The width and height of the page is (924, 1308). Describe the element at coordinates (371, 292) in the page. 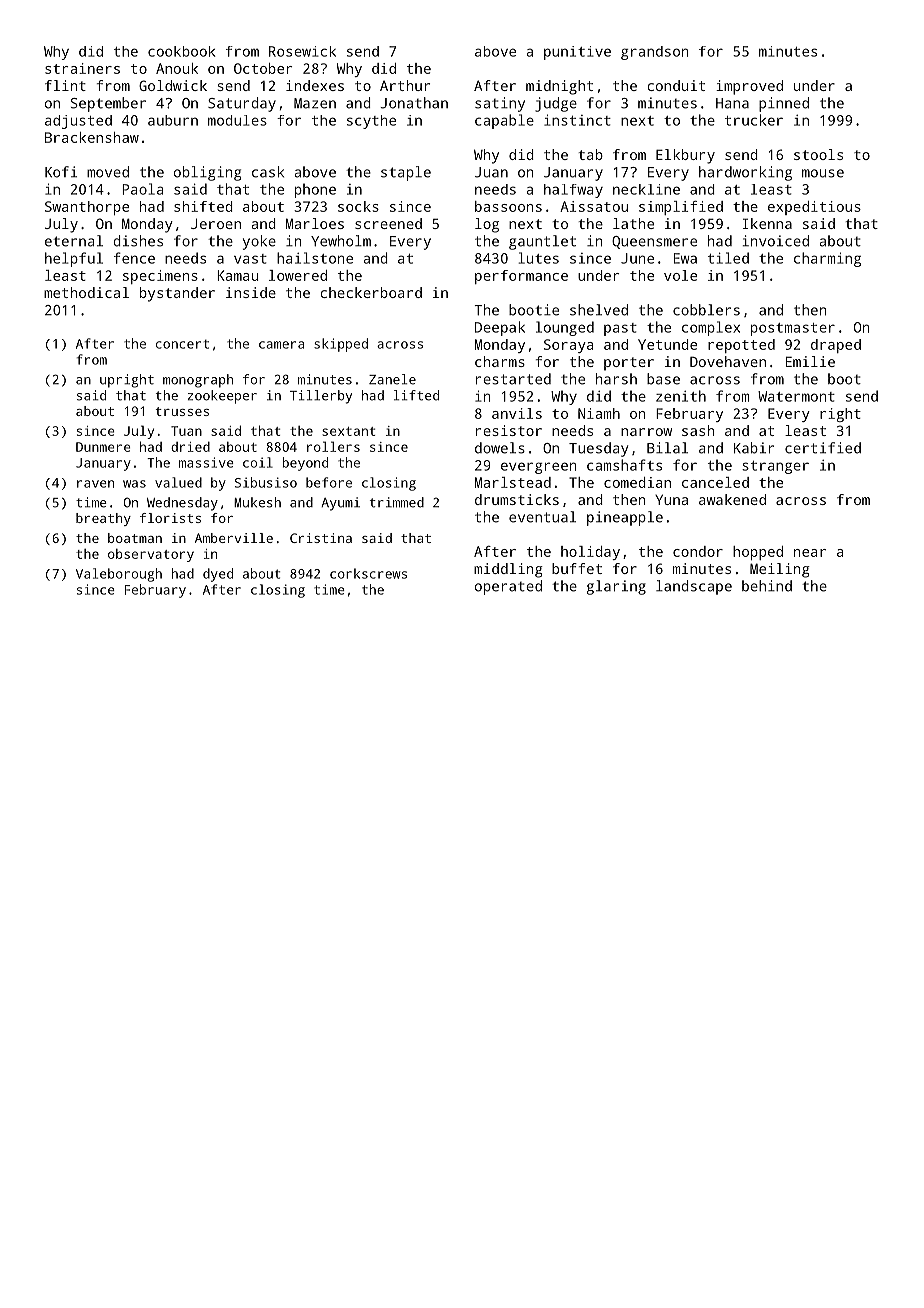

I see `checkerboard` at that location.
